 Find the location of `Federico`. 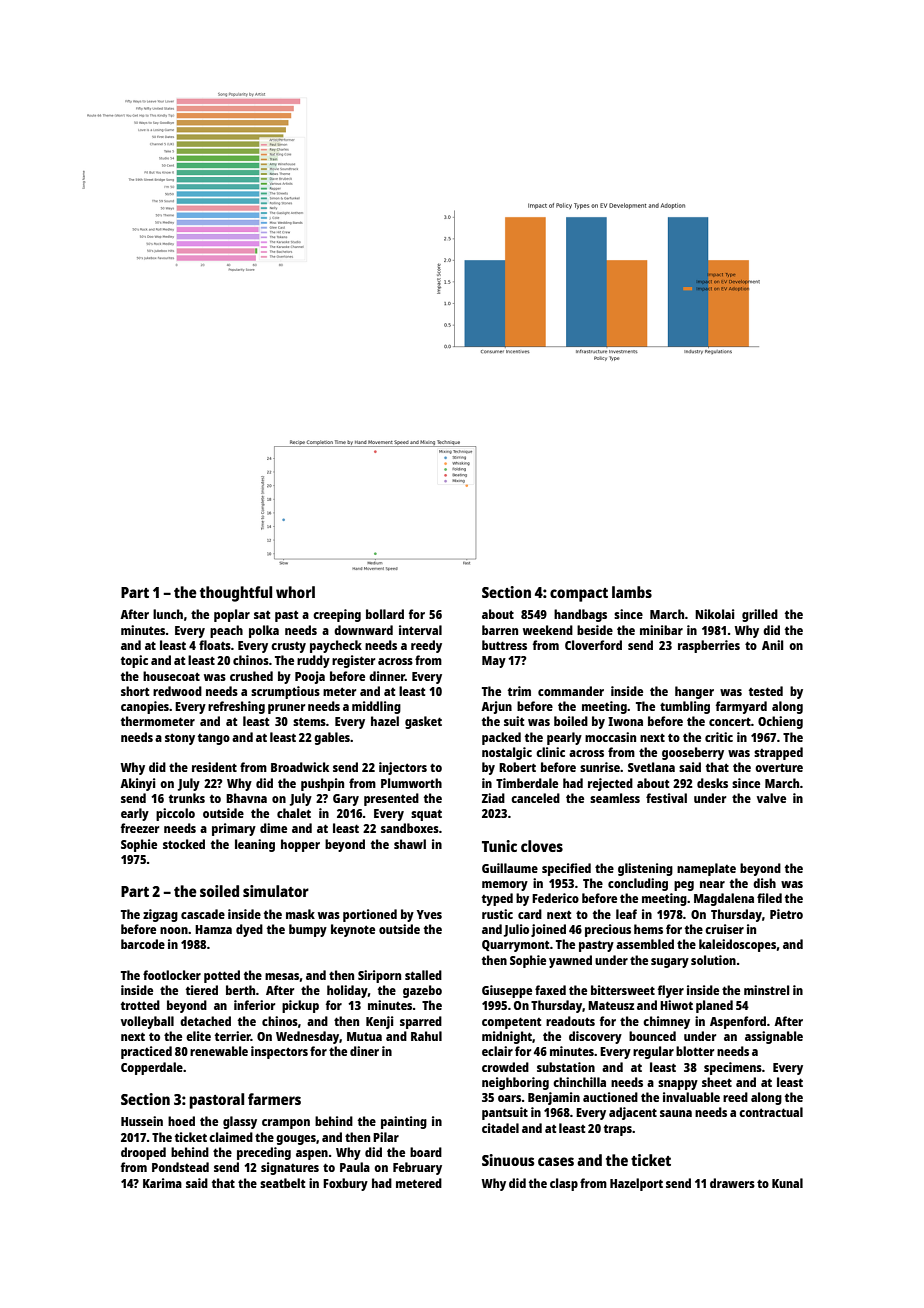

Federico is located at coordinates (555, 898).
